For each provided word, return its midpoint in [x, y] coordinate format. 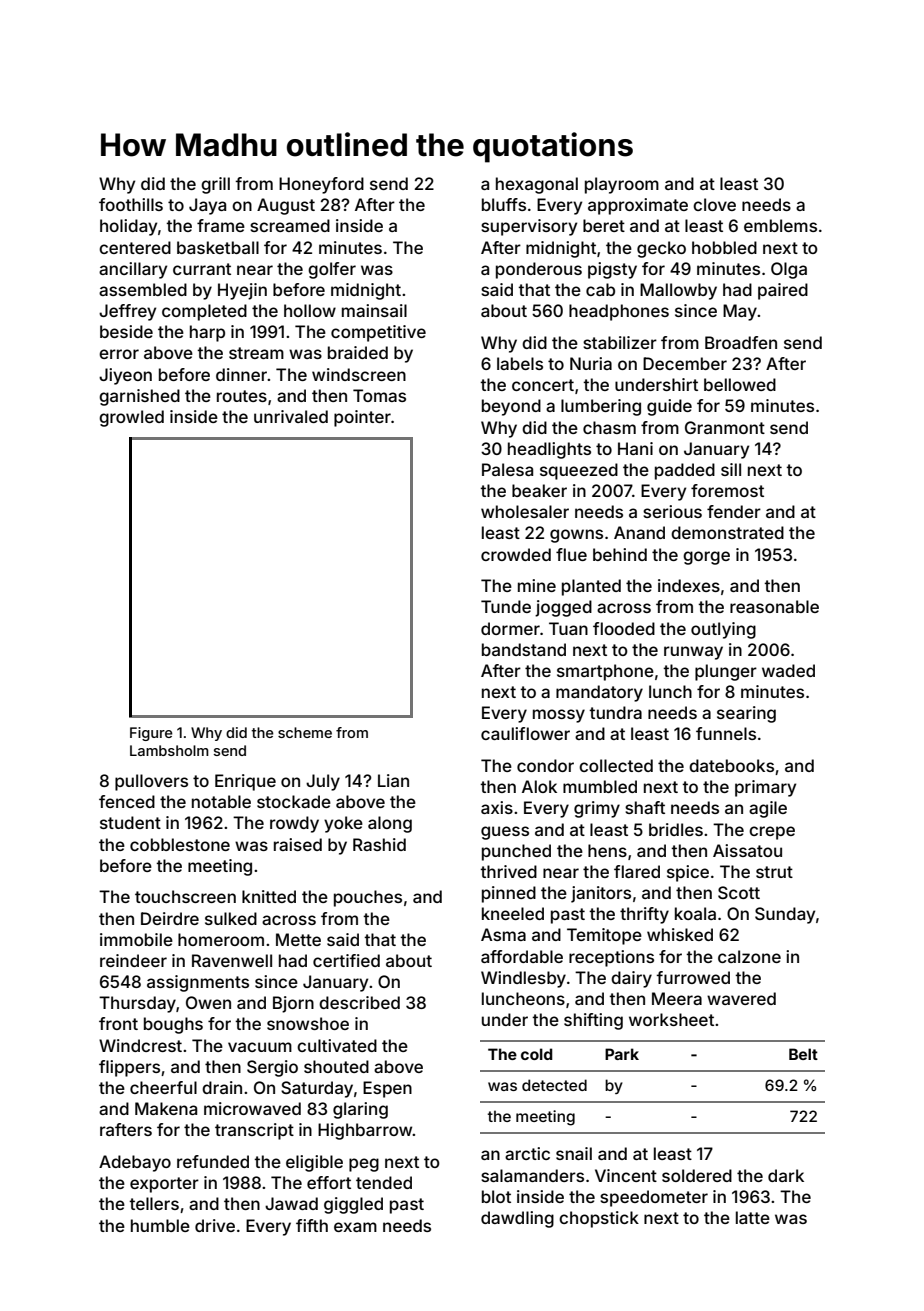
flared [637, 871]
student [130, 822]
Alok [539, 786]
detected [554, 1085]
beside [126, 331]
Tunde [506, 606]
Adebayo [135, 1163]
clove [714, 204]
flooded [624, 628]
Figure [151, 734]
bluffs [504, 204]
